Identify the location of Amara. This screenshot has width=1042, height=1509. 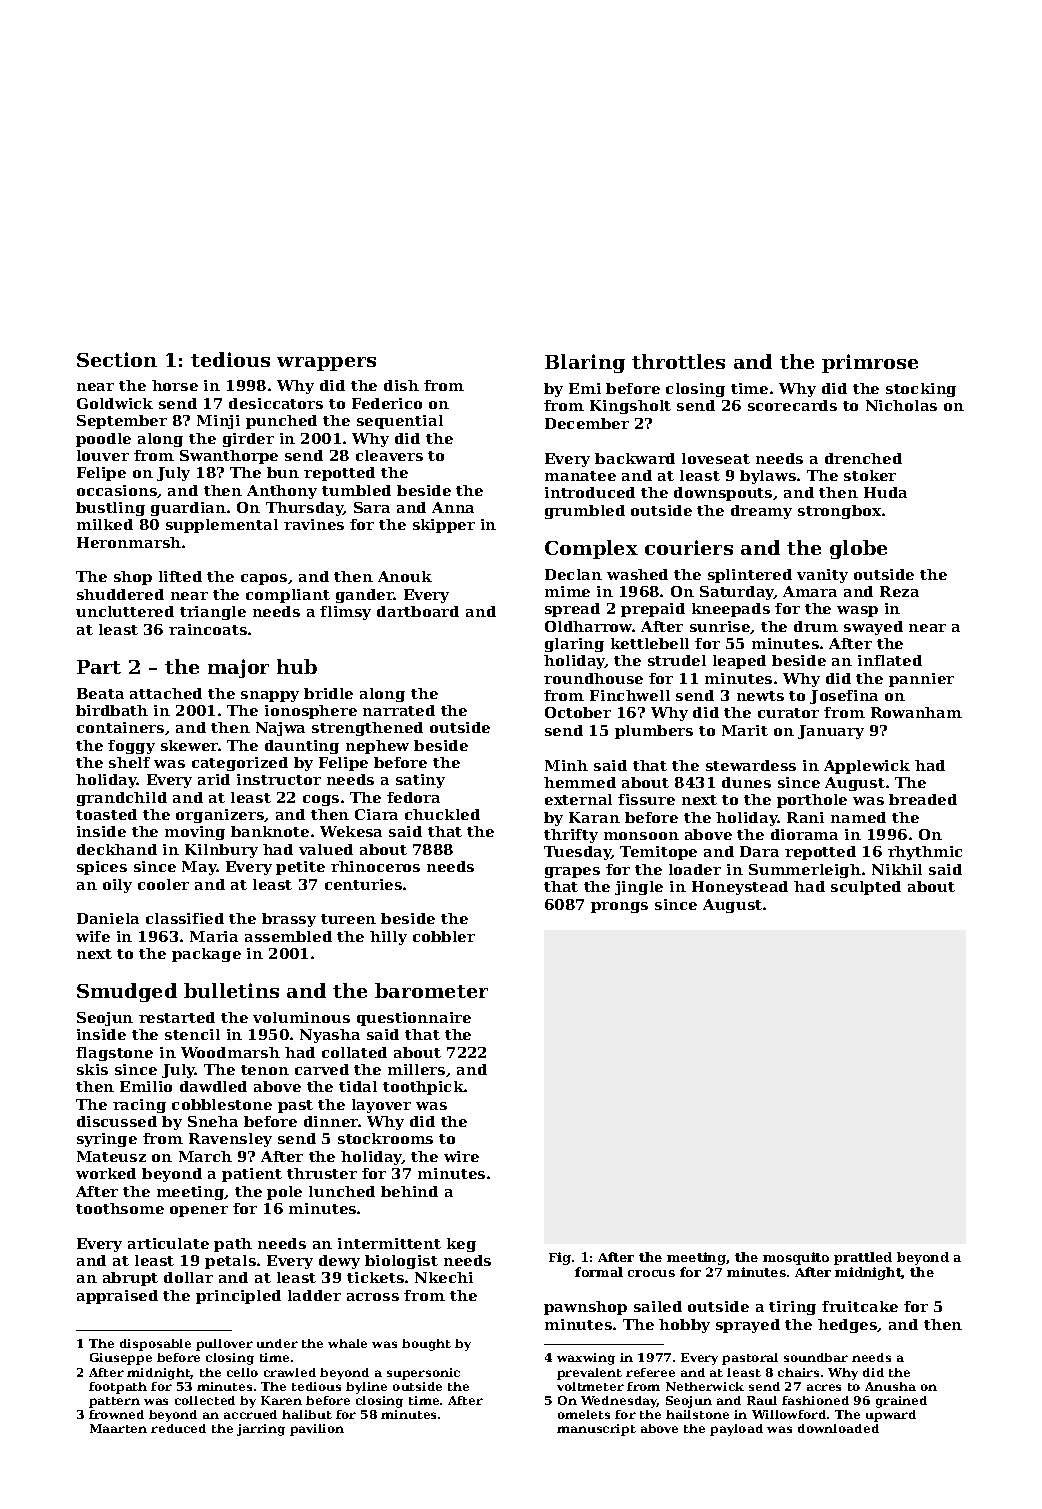
(810, 591).
